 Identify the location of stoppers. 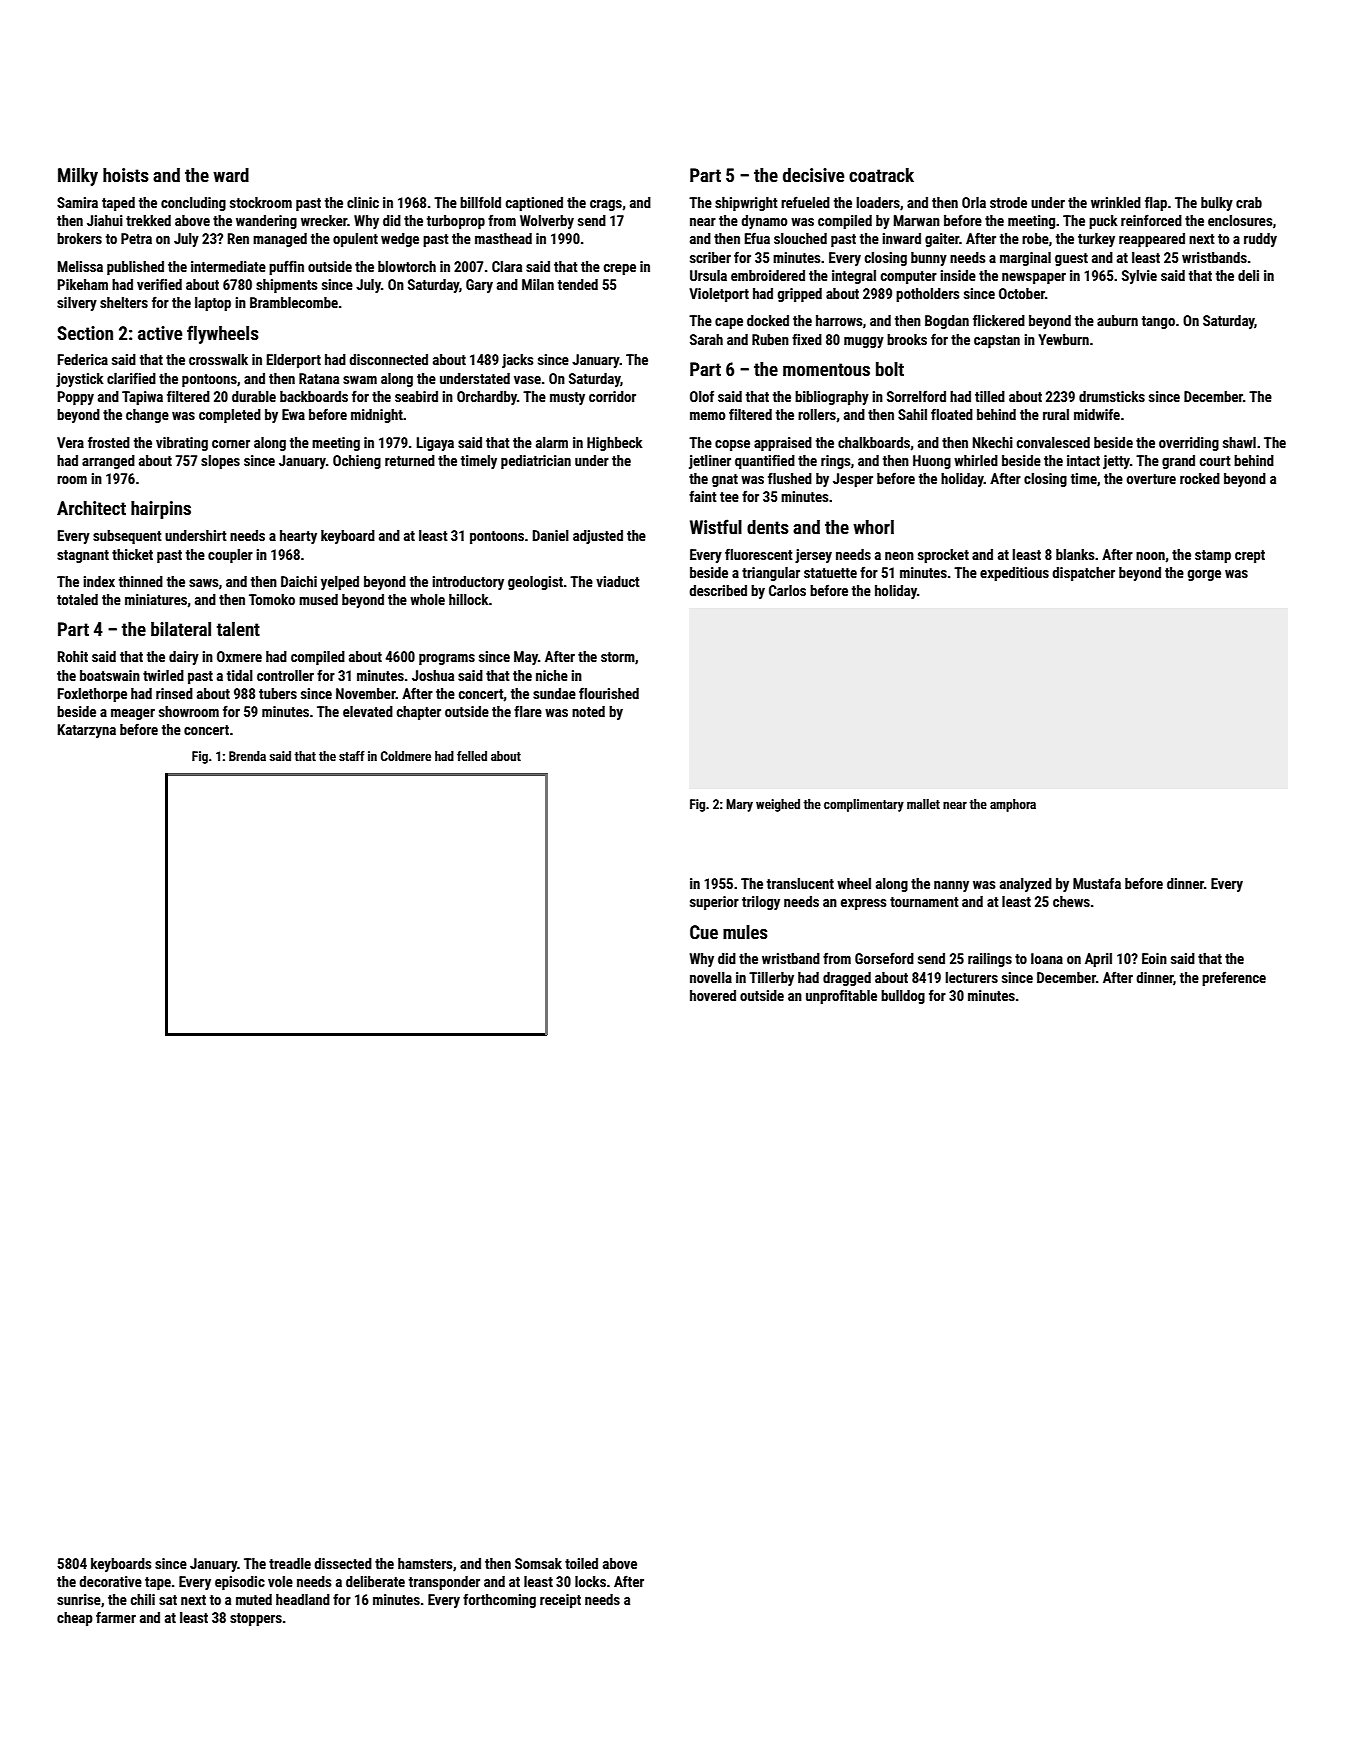
(256, 1619).
